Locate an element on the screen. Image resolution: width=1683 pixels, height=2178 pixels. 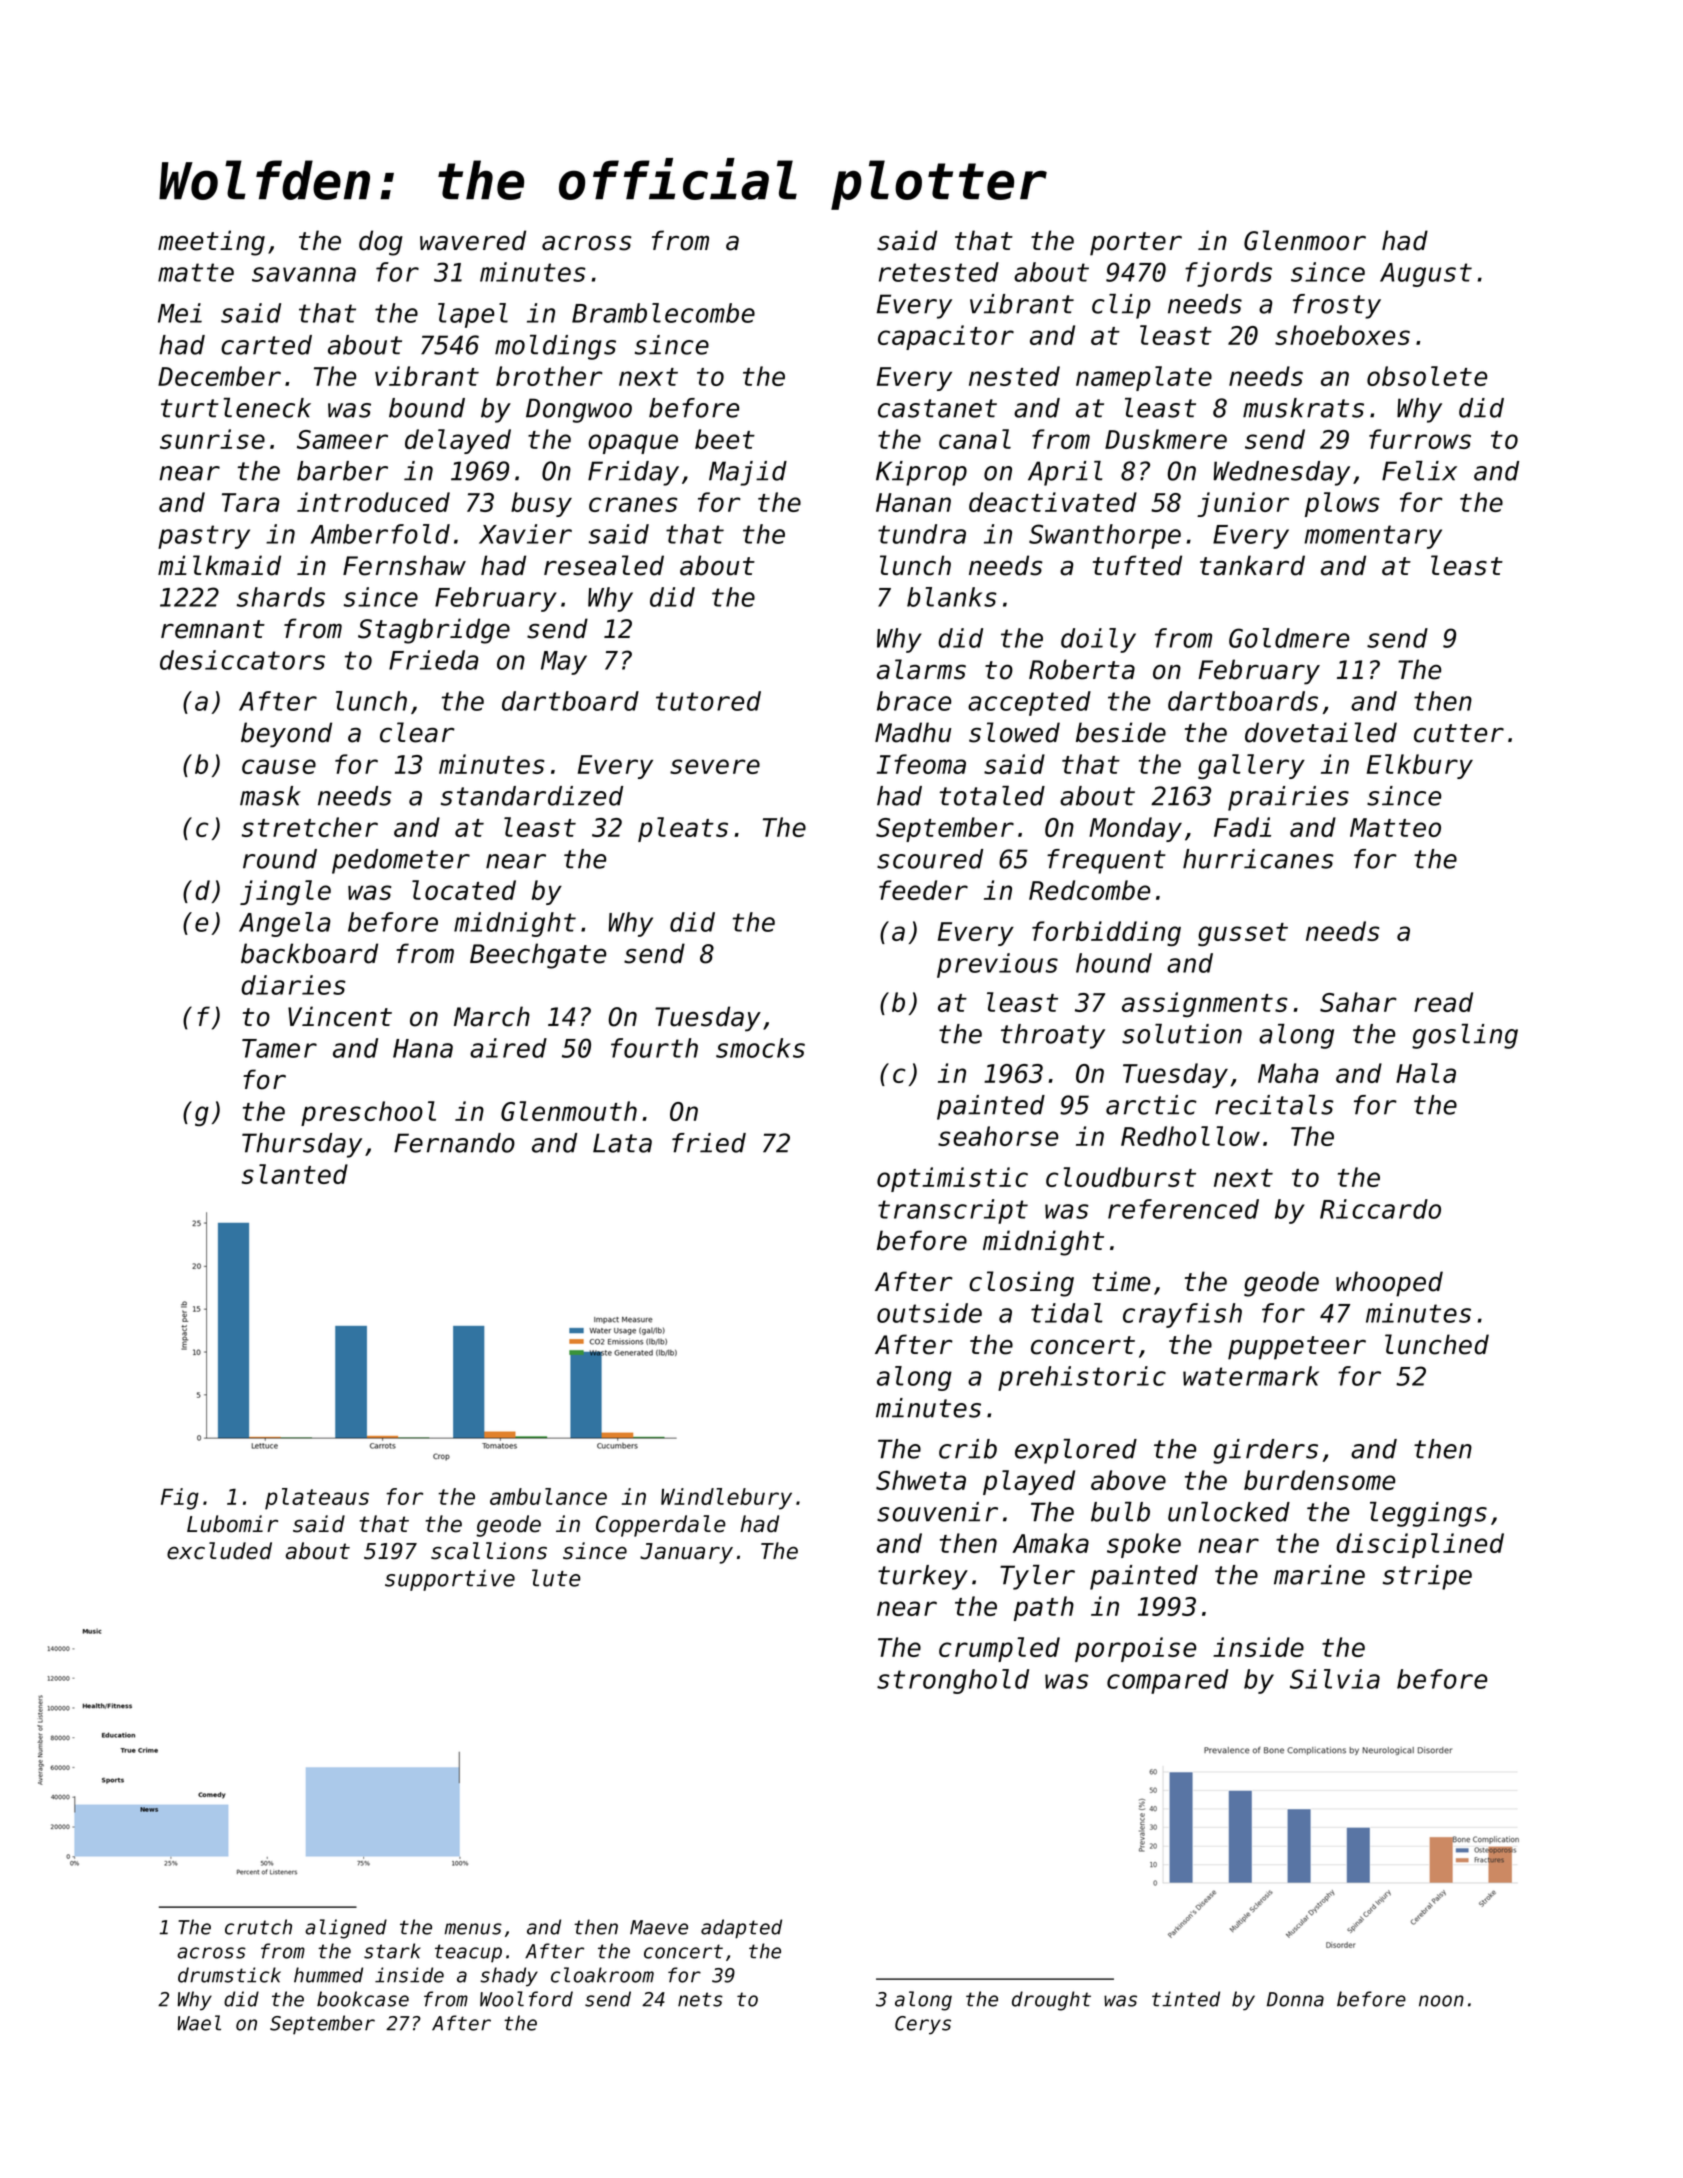
nets is located at coordinates (700, 1999).
